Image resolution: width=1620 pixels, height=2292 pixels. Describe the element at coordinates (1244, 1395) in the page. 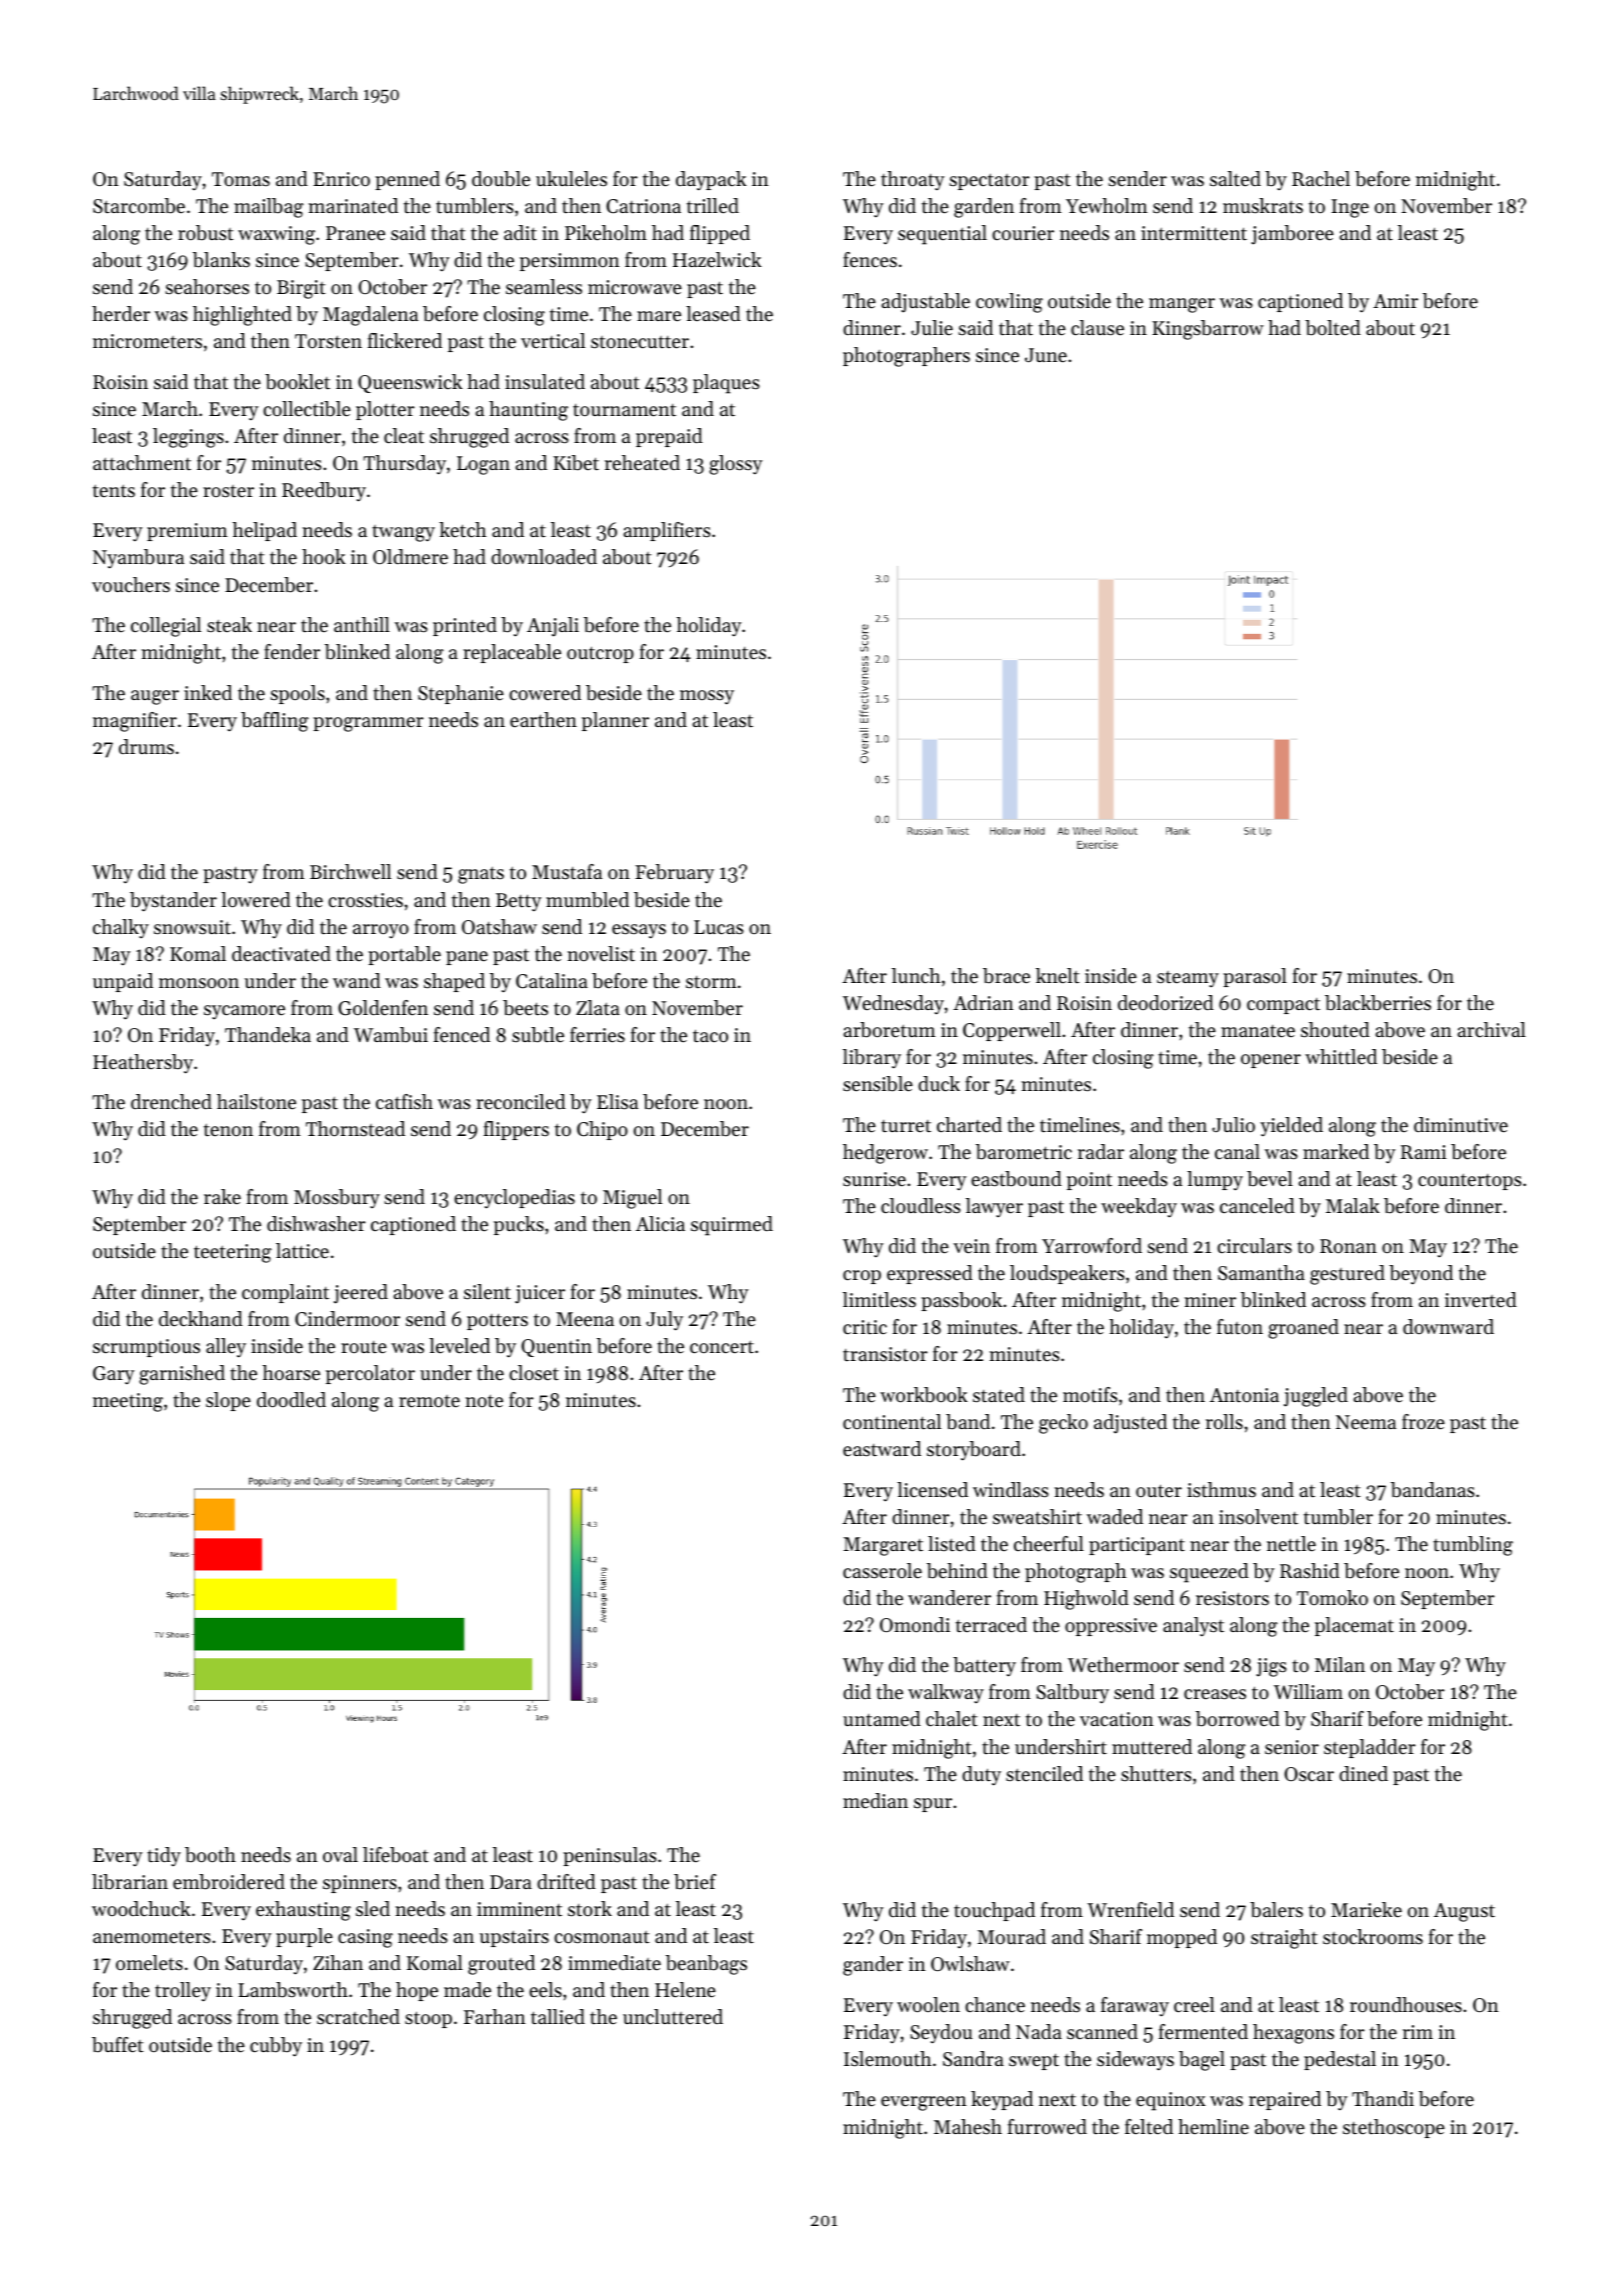

I see `Antonia` at that location.
